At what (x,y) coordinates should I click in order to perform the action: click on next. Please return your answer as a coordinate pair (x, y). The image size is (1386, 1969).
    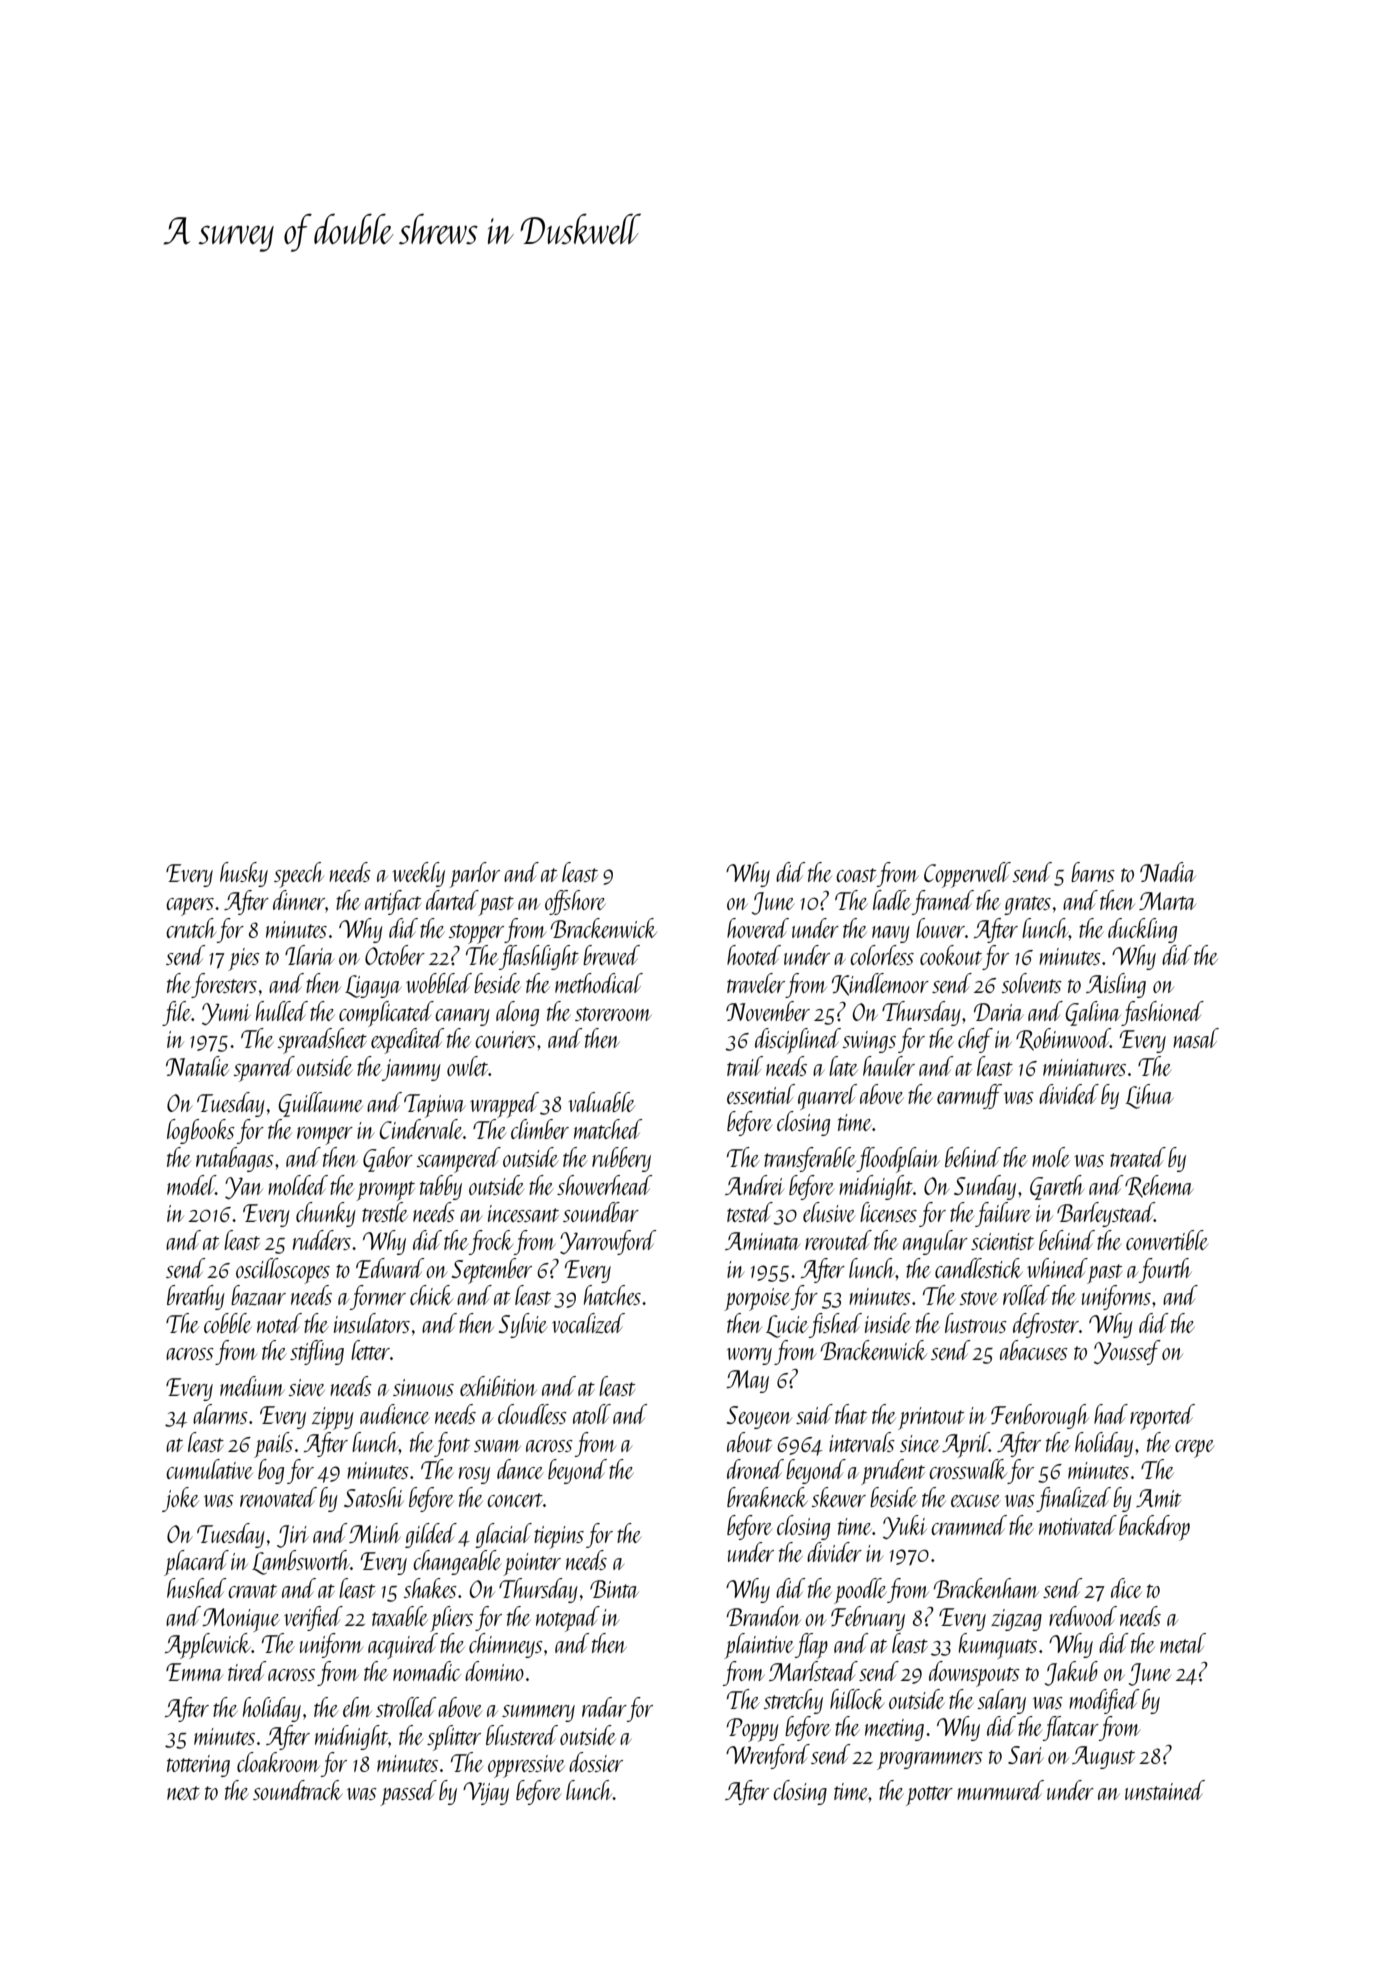
    Looking at the image, I should click on (183, 1793).
